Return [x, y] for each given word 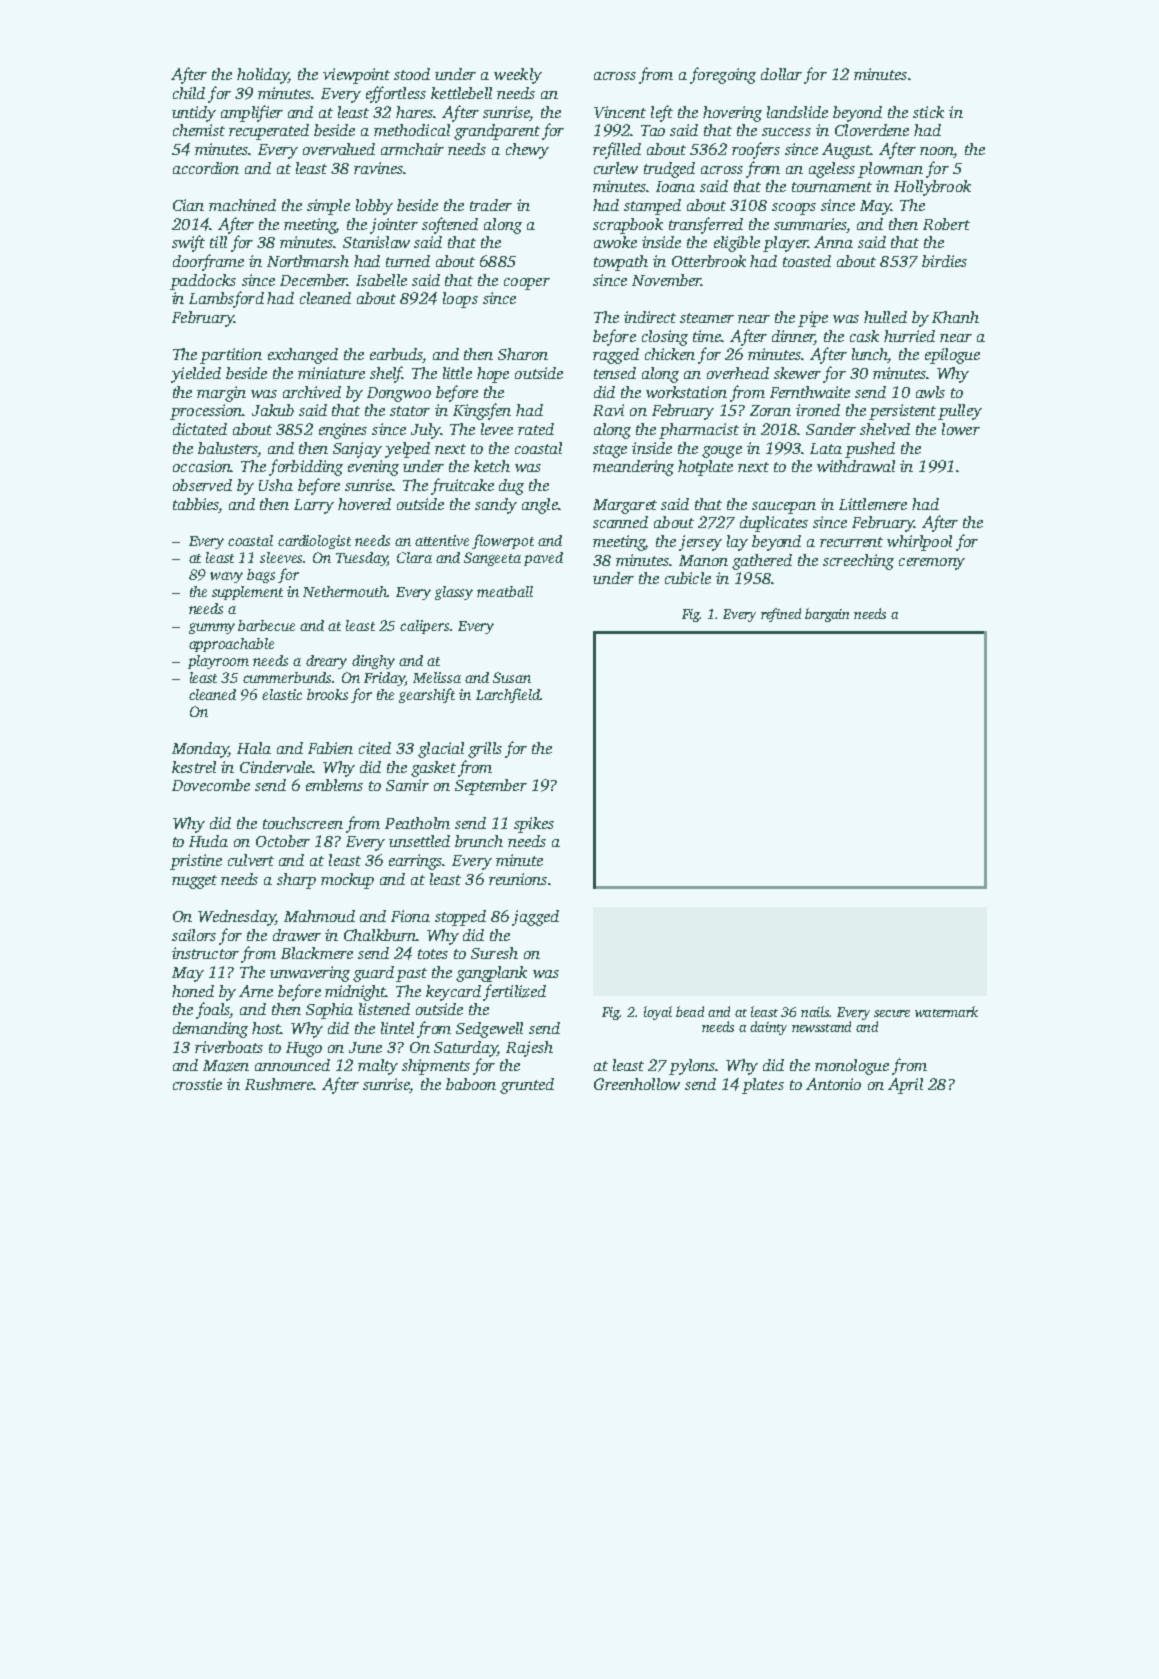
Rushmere [279, 1084]
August [846, 151]
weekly [518, 76]
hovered [364, 504]
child [189, 93]
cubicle [688, 578]
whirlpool [919, 543]
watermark [946, 1011]
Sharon [523, 354]
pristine [196, 862]
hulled [885, 317]
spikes [534, 825]
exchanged [303, 356]
